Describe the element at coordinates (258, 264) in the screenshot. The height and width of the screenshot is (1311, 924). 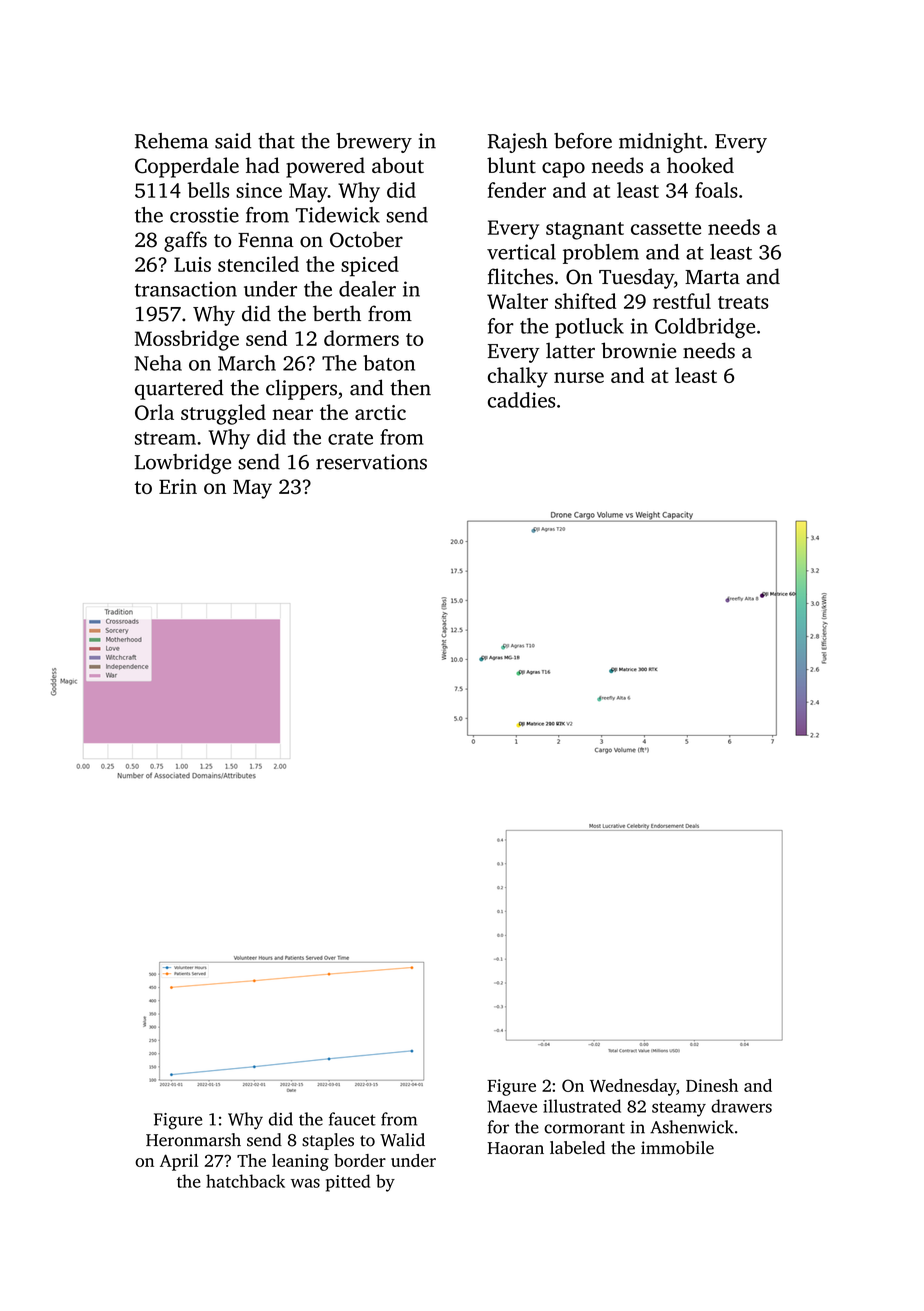
I see `stenciled` at that location.
